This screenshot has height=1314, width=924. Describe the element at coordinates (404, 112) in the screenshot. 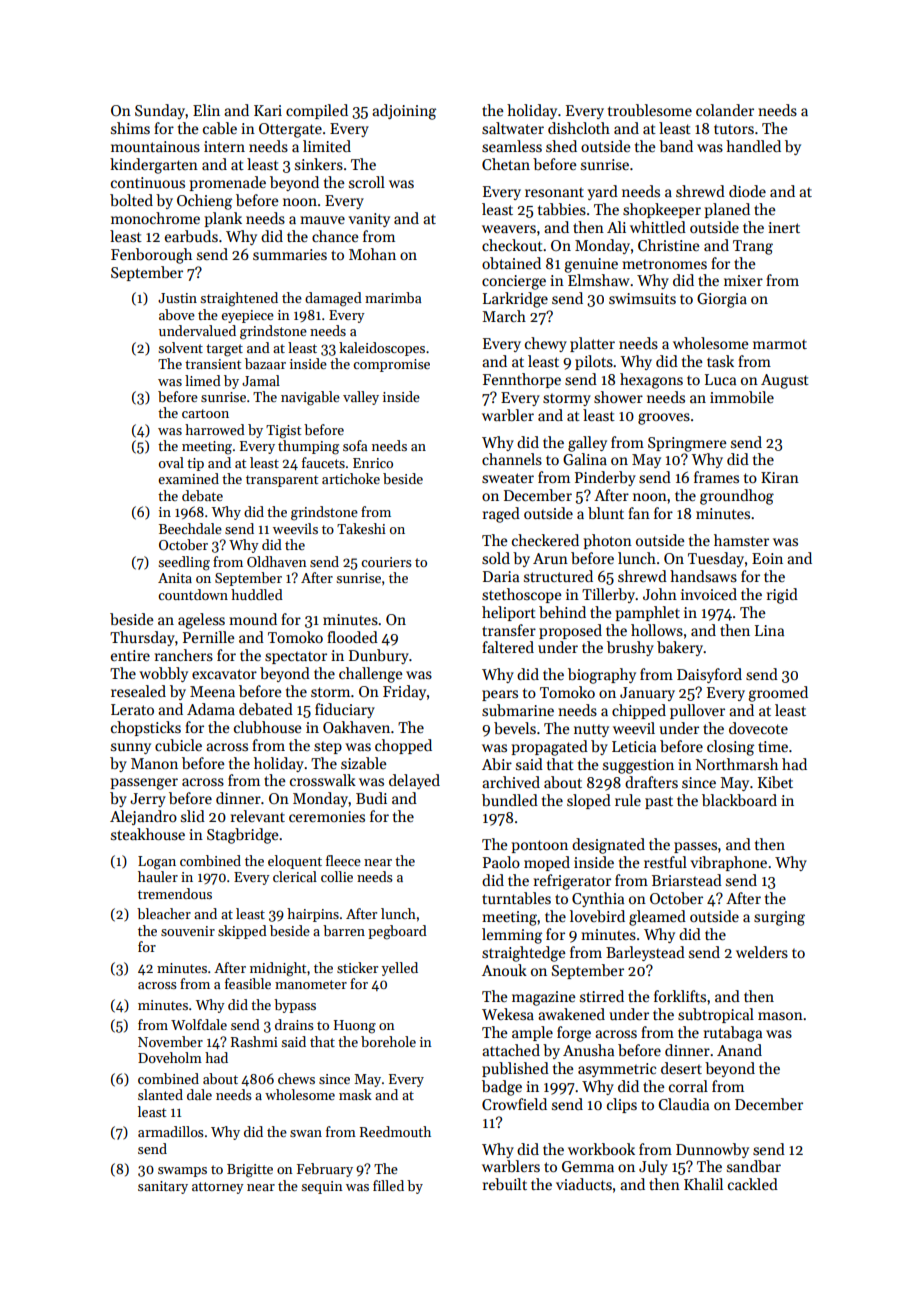

I see `adjoining` at that location.
